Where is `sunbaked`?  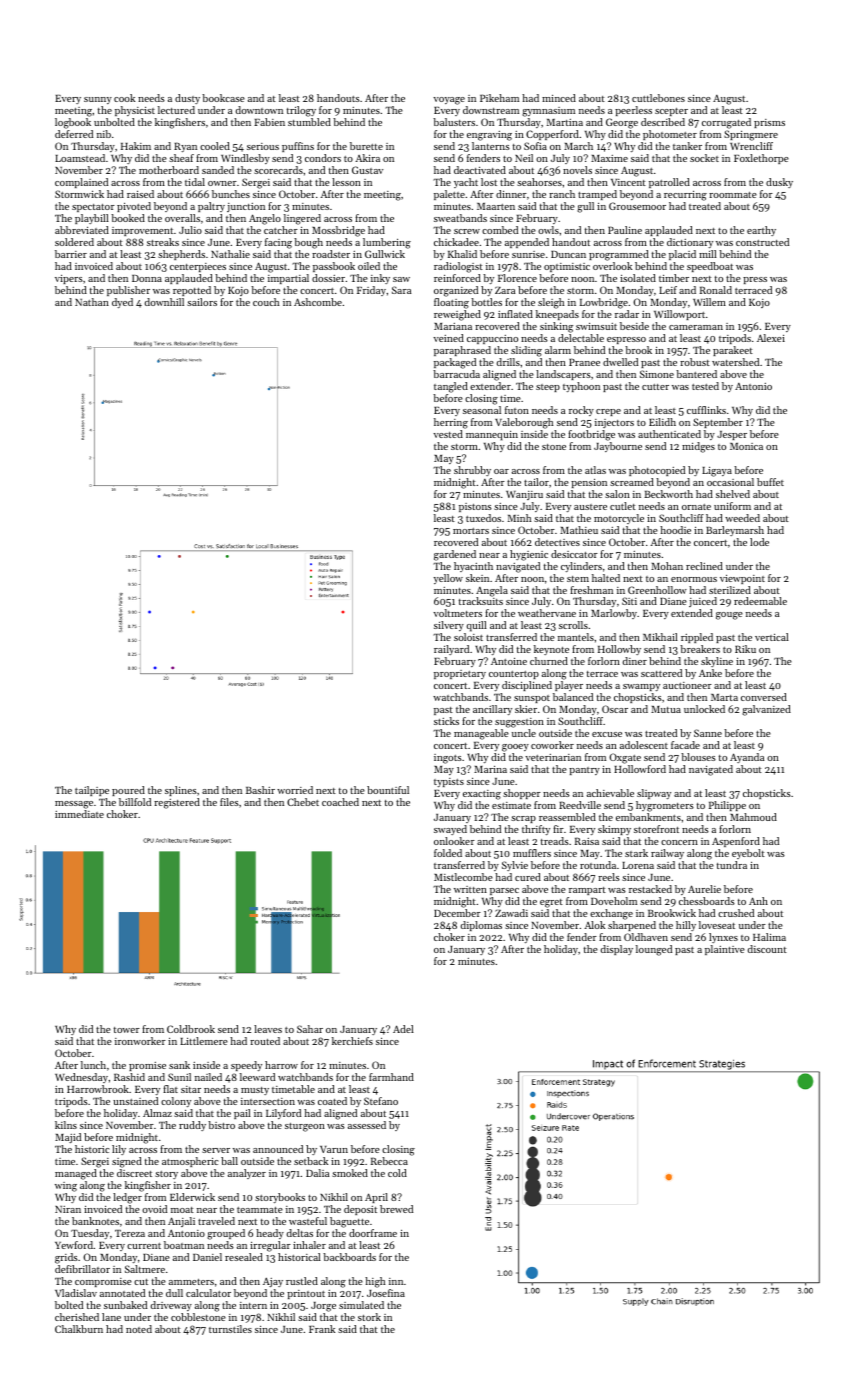
sunbaked is located at coordinates (125, 1305).
